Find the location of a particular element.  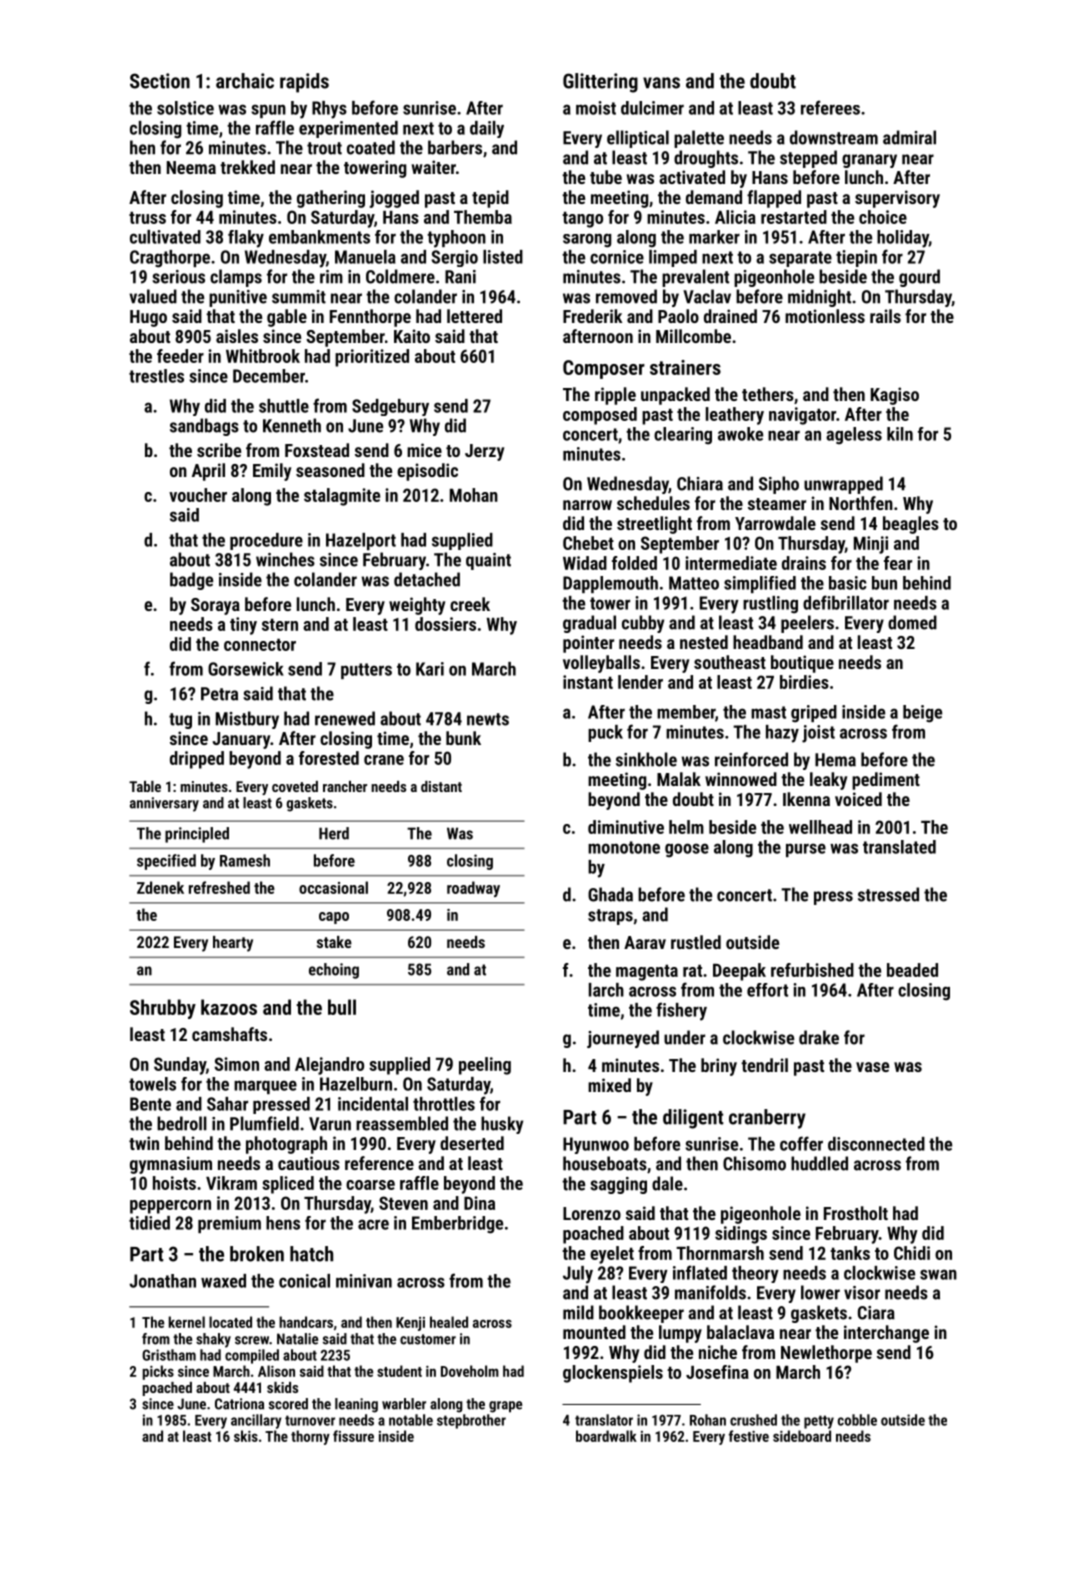

Sedgebury is located at coordinates (390, 407).
